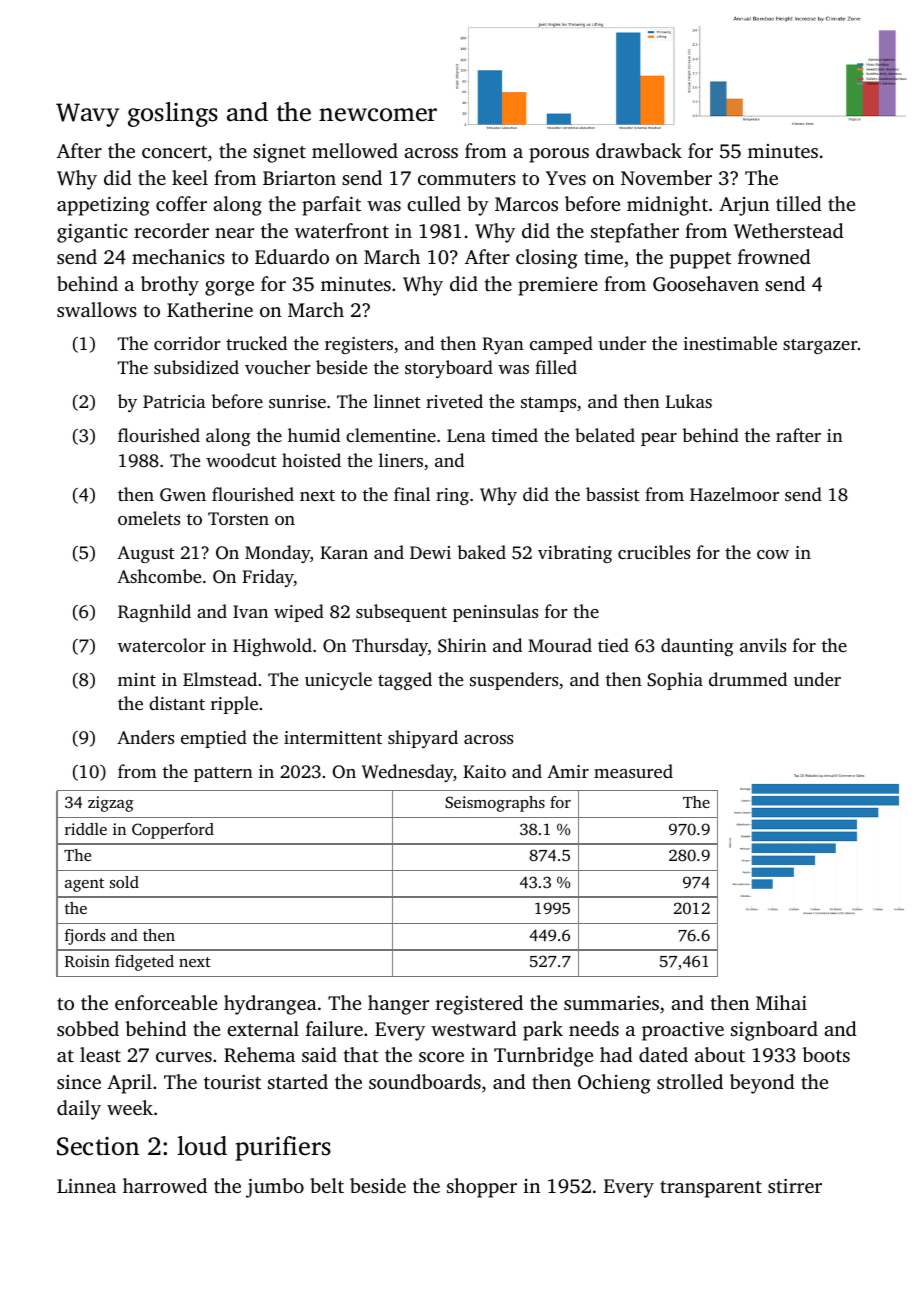 Image resolution: width=924 pixels, height=1308 pixels. What do you see at coordinates (250, 611) in the screenshot?
I see `Ivan` at bounding box center [250, 611].
